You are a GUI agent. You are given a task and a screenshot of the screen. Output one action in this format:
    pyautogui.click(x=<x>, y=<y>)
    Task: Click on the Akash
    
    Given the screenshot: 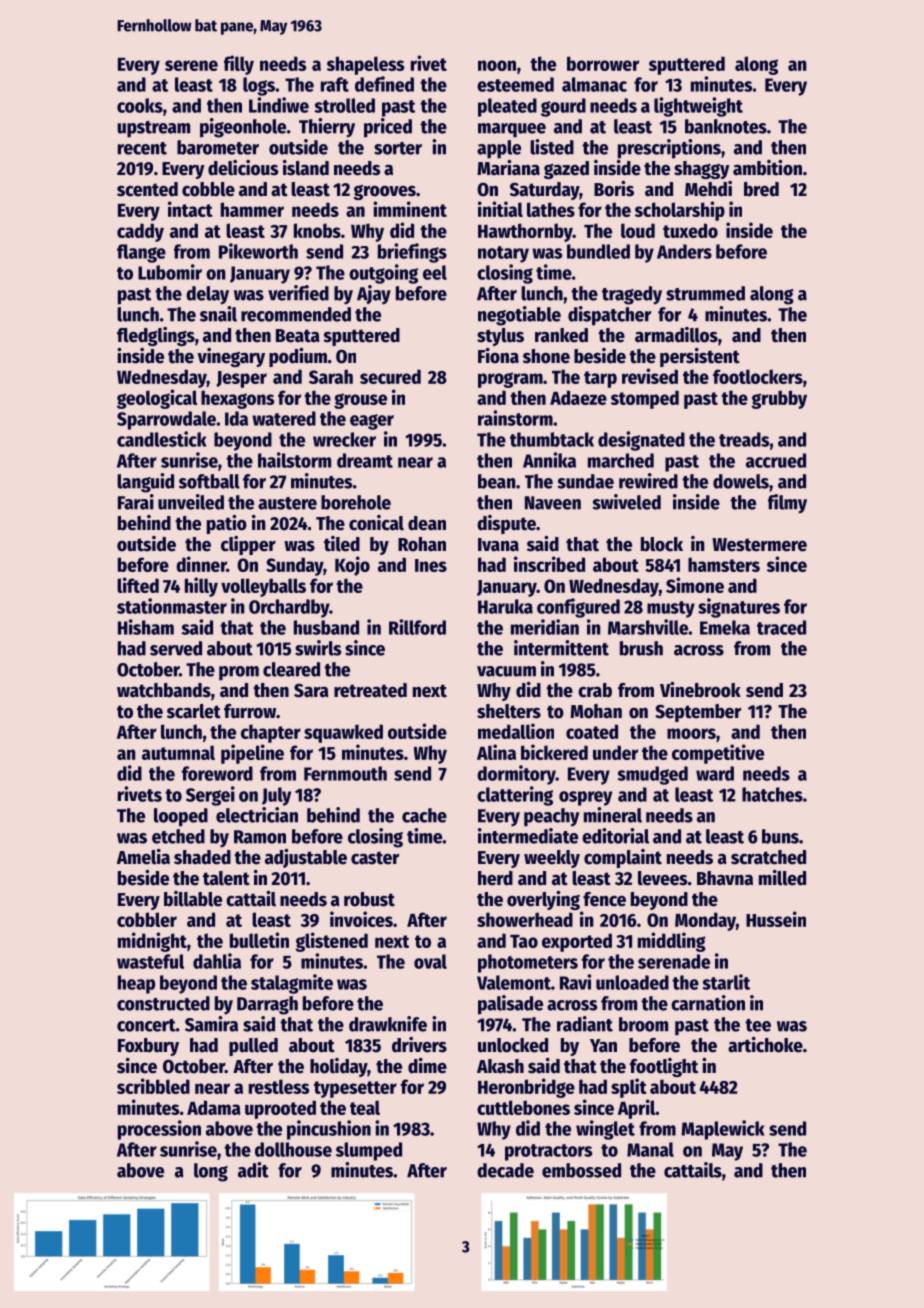 What is the action you would take?
    pyautogui.click(x=500, y=1066)
